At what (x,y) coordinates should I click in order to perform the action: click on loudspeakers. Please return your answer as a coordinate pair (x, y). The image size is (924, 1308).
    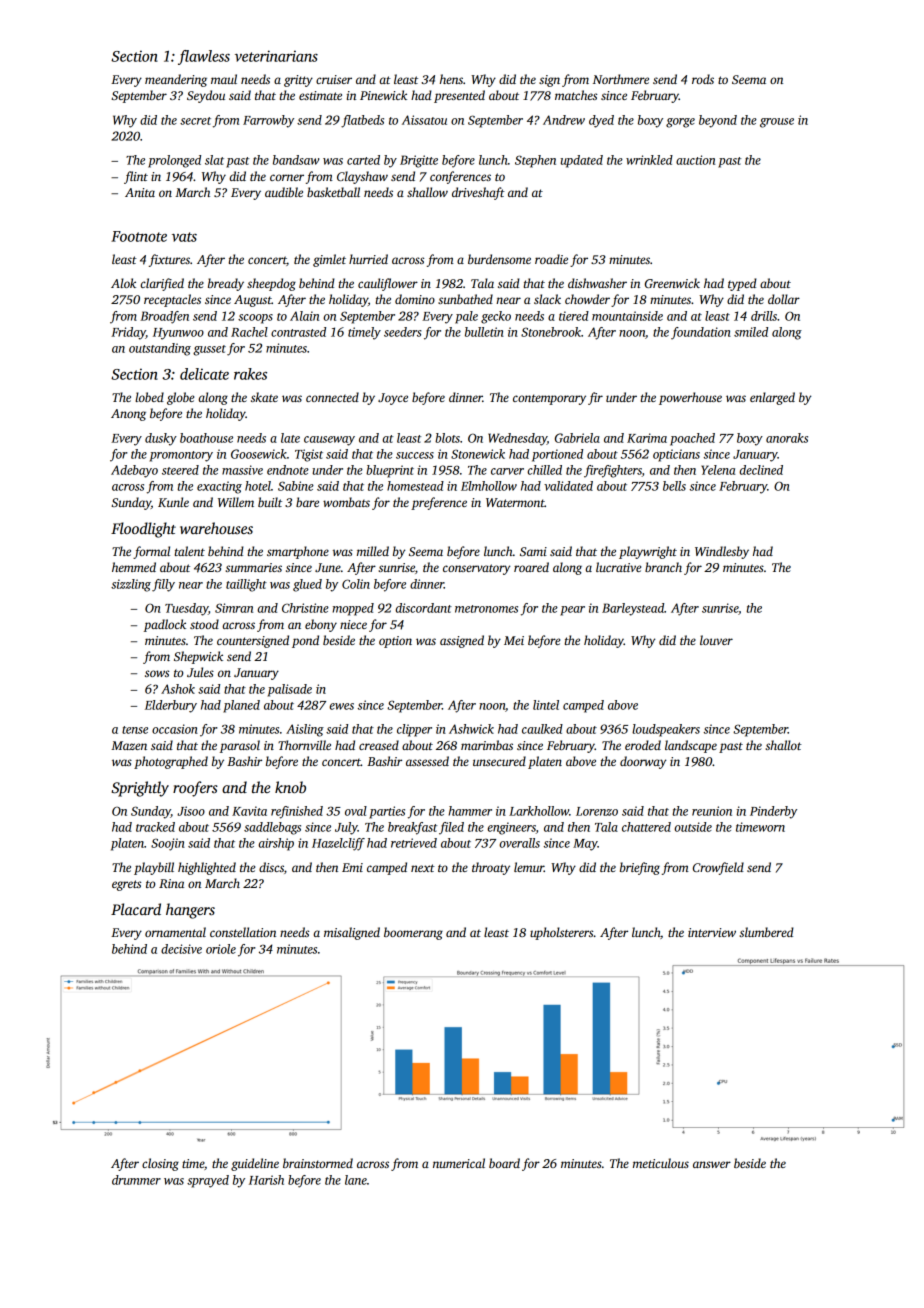
    Looking at the image, I should click on (666, 730).
